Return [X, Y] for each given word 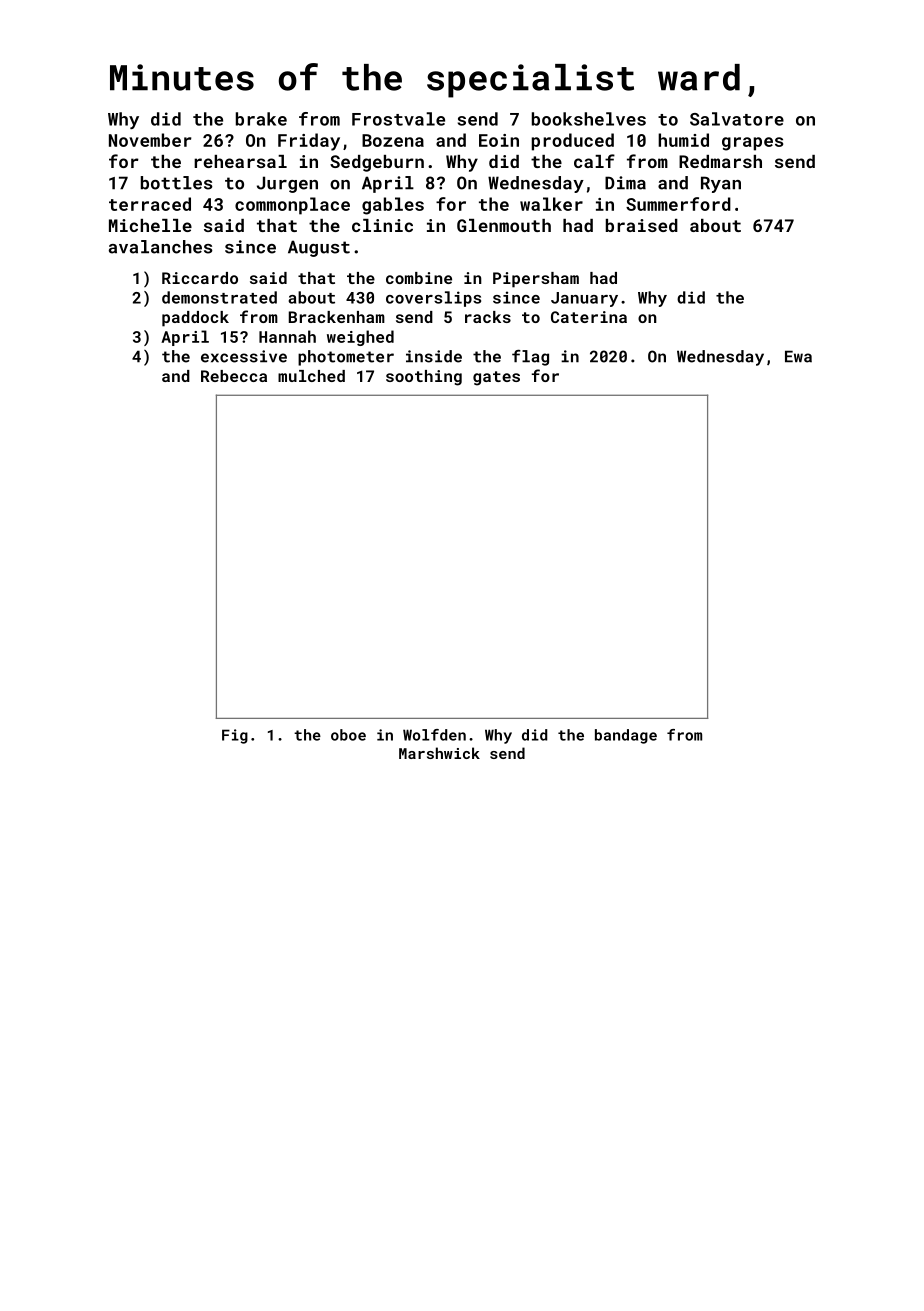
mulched [311, 376]
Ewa [798, 356]
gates [496, 378]
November [150, 140]
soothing [424, 378]
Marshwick [439, 753]
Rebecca [234, 376]
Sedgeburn [377, 163]
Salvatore [737, 119]
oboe [348, 735]
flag [530, 358]
